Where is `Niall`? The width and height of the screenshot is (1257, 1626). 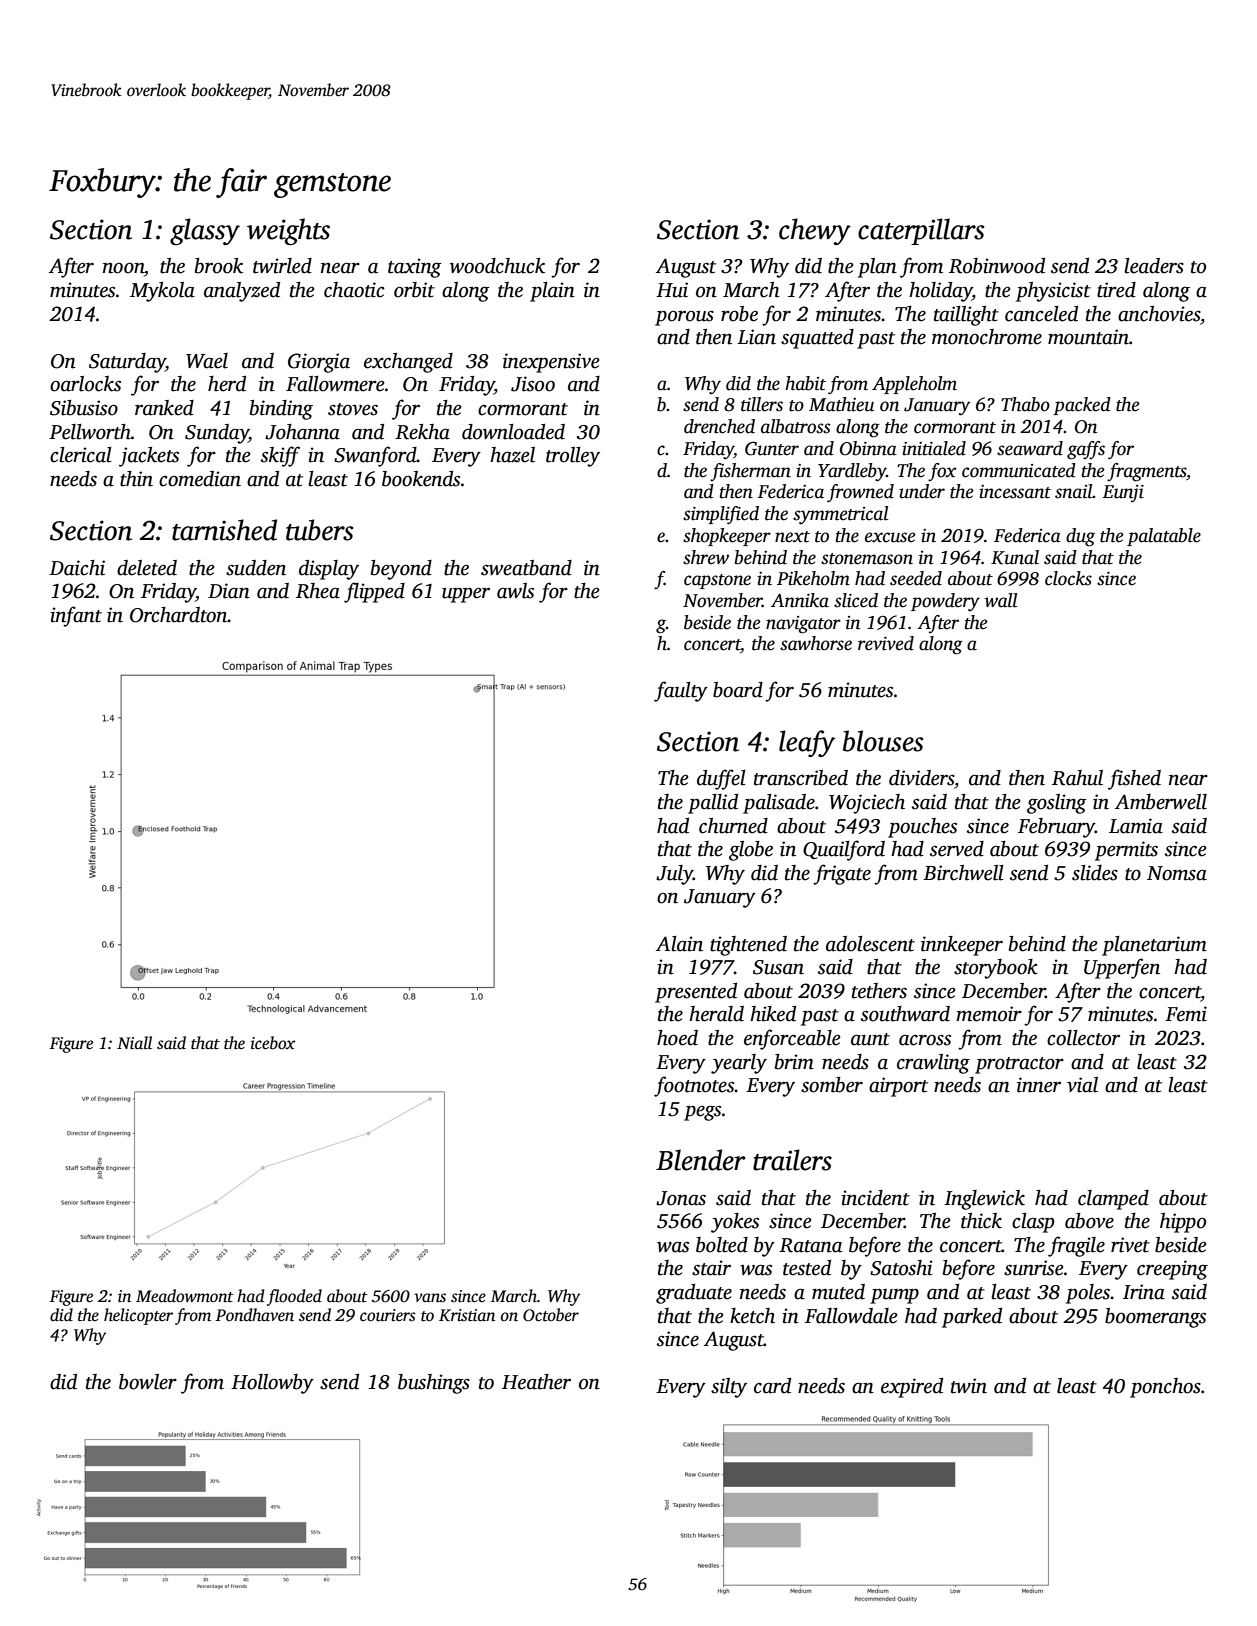 Niall is located at coordinates (134, 1043).
